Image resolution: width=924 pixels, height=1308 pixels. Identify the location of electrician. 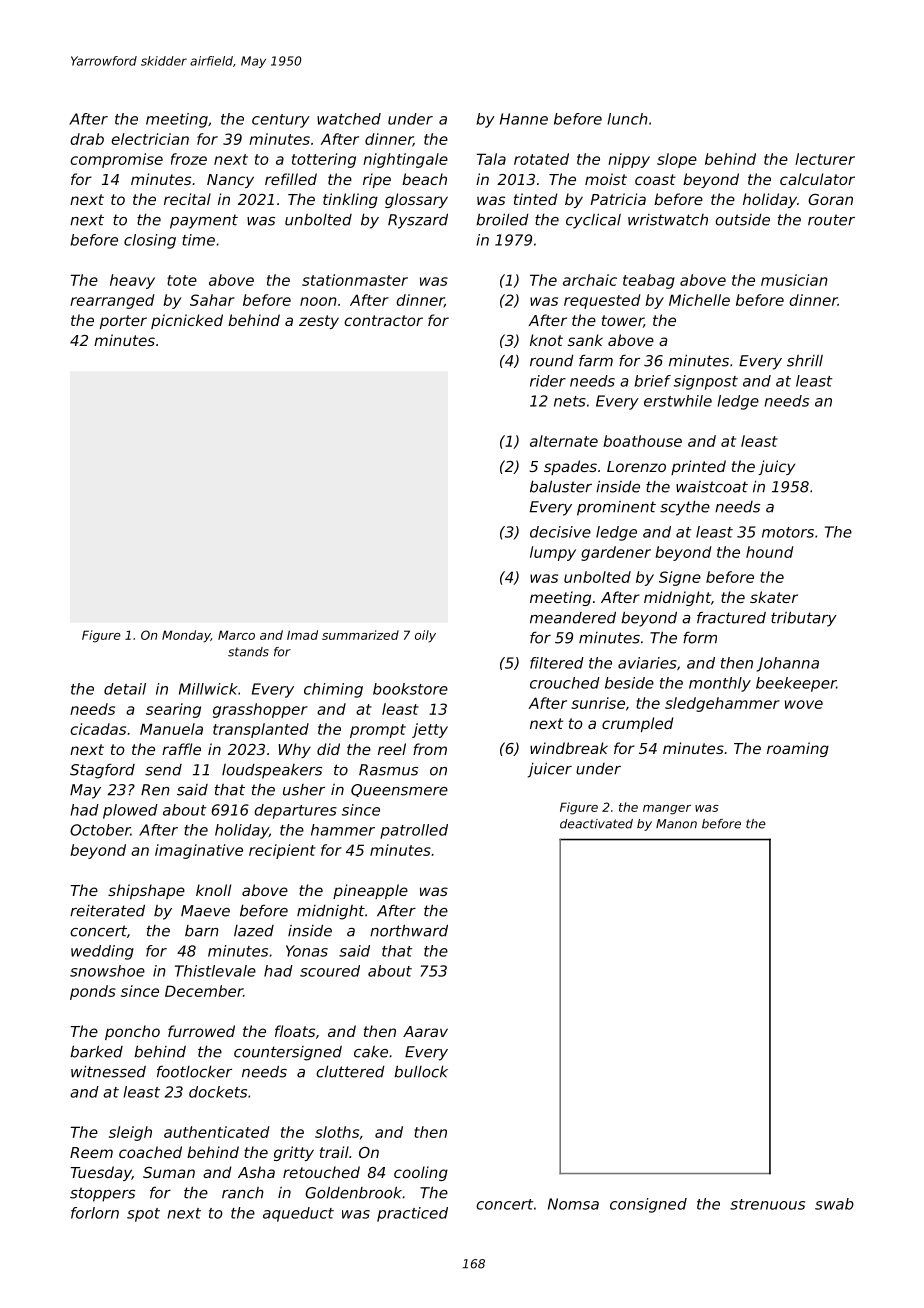
(150, 139).
